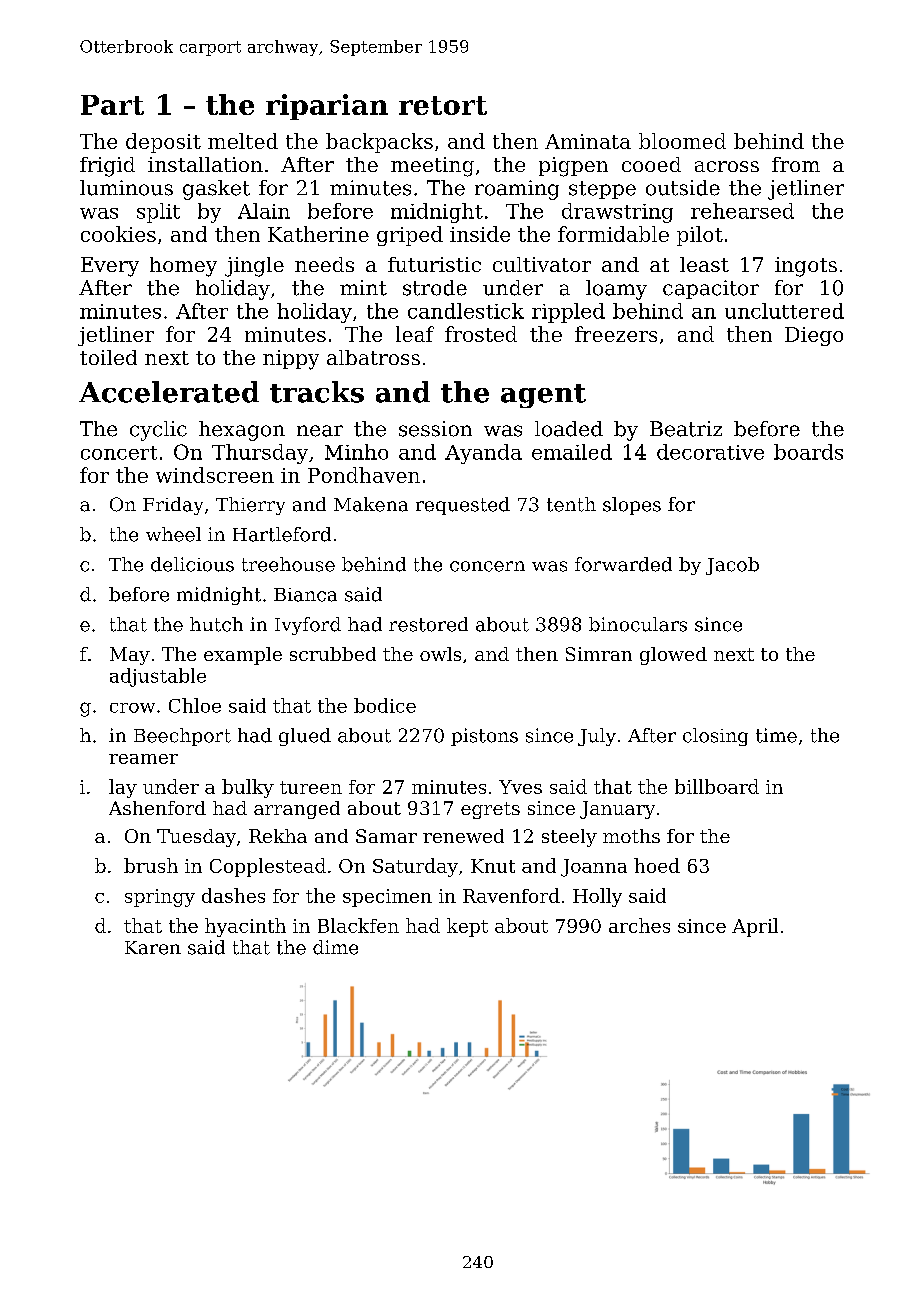 The width and height of the image is (924, 1314). What do you see at coordinates (484, 737) in the image?
I see `pistons` at bounding box center [484, 737].
